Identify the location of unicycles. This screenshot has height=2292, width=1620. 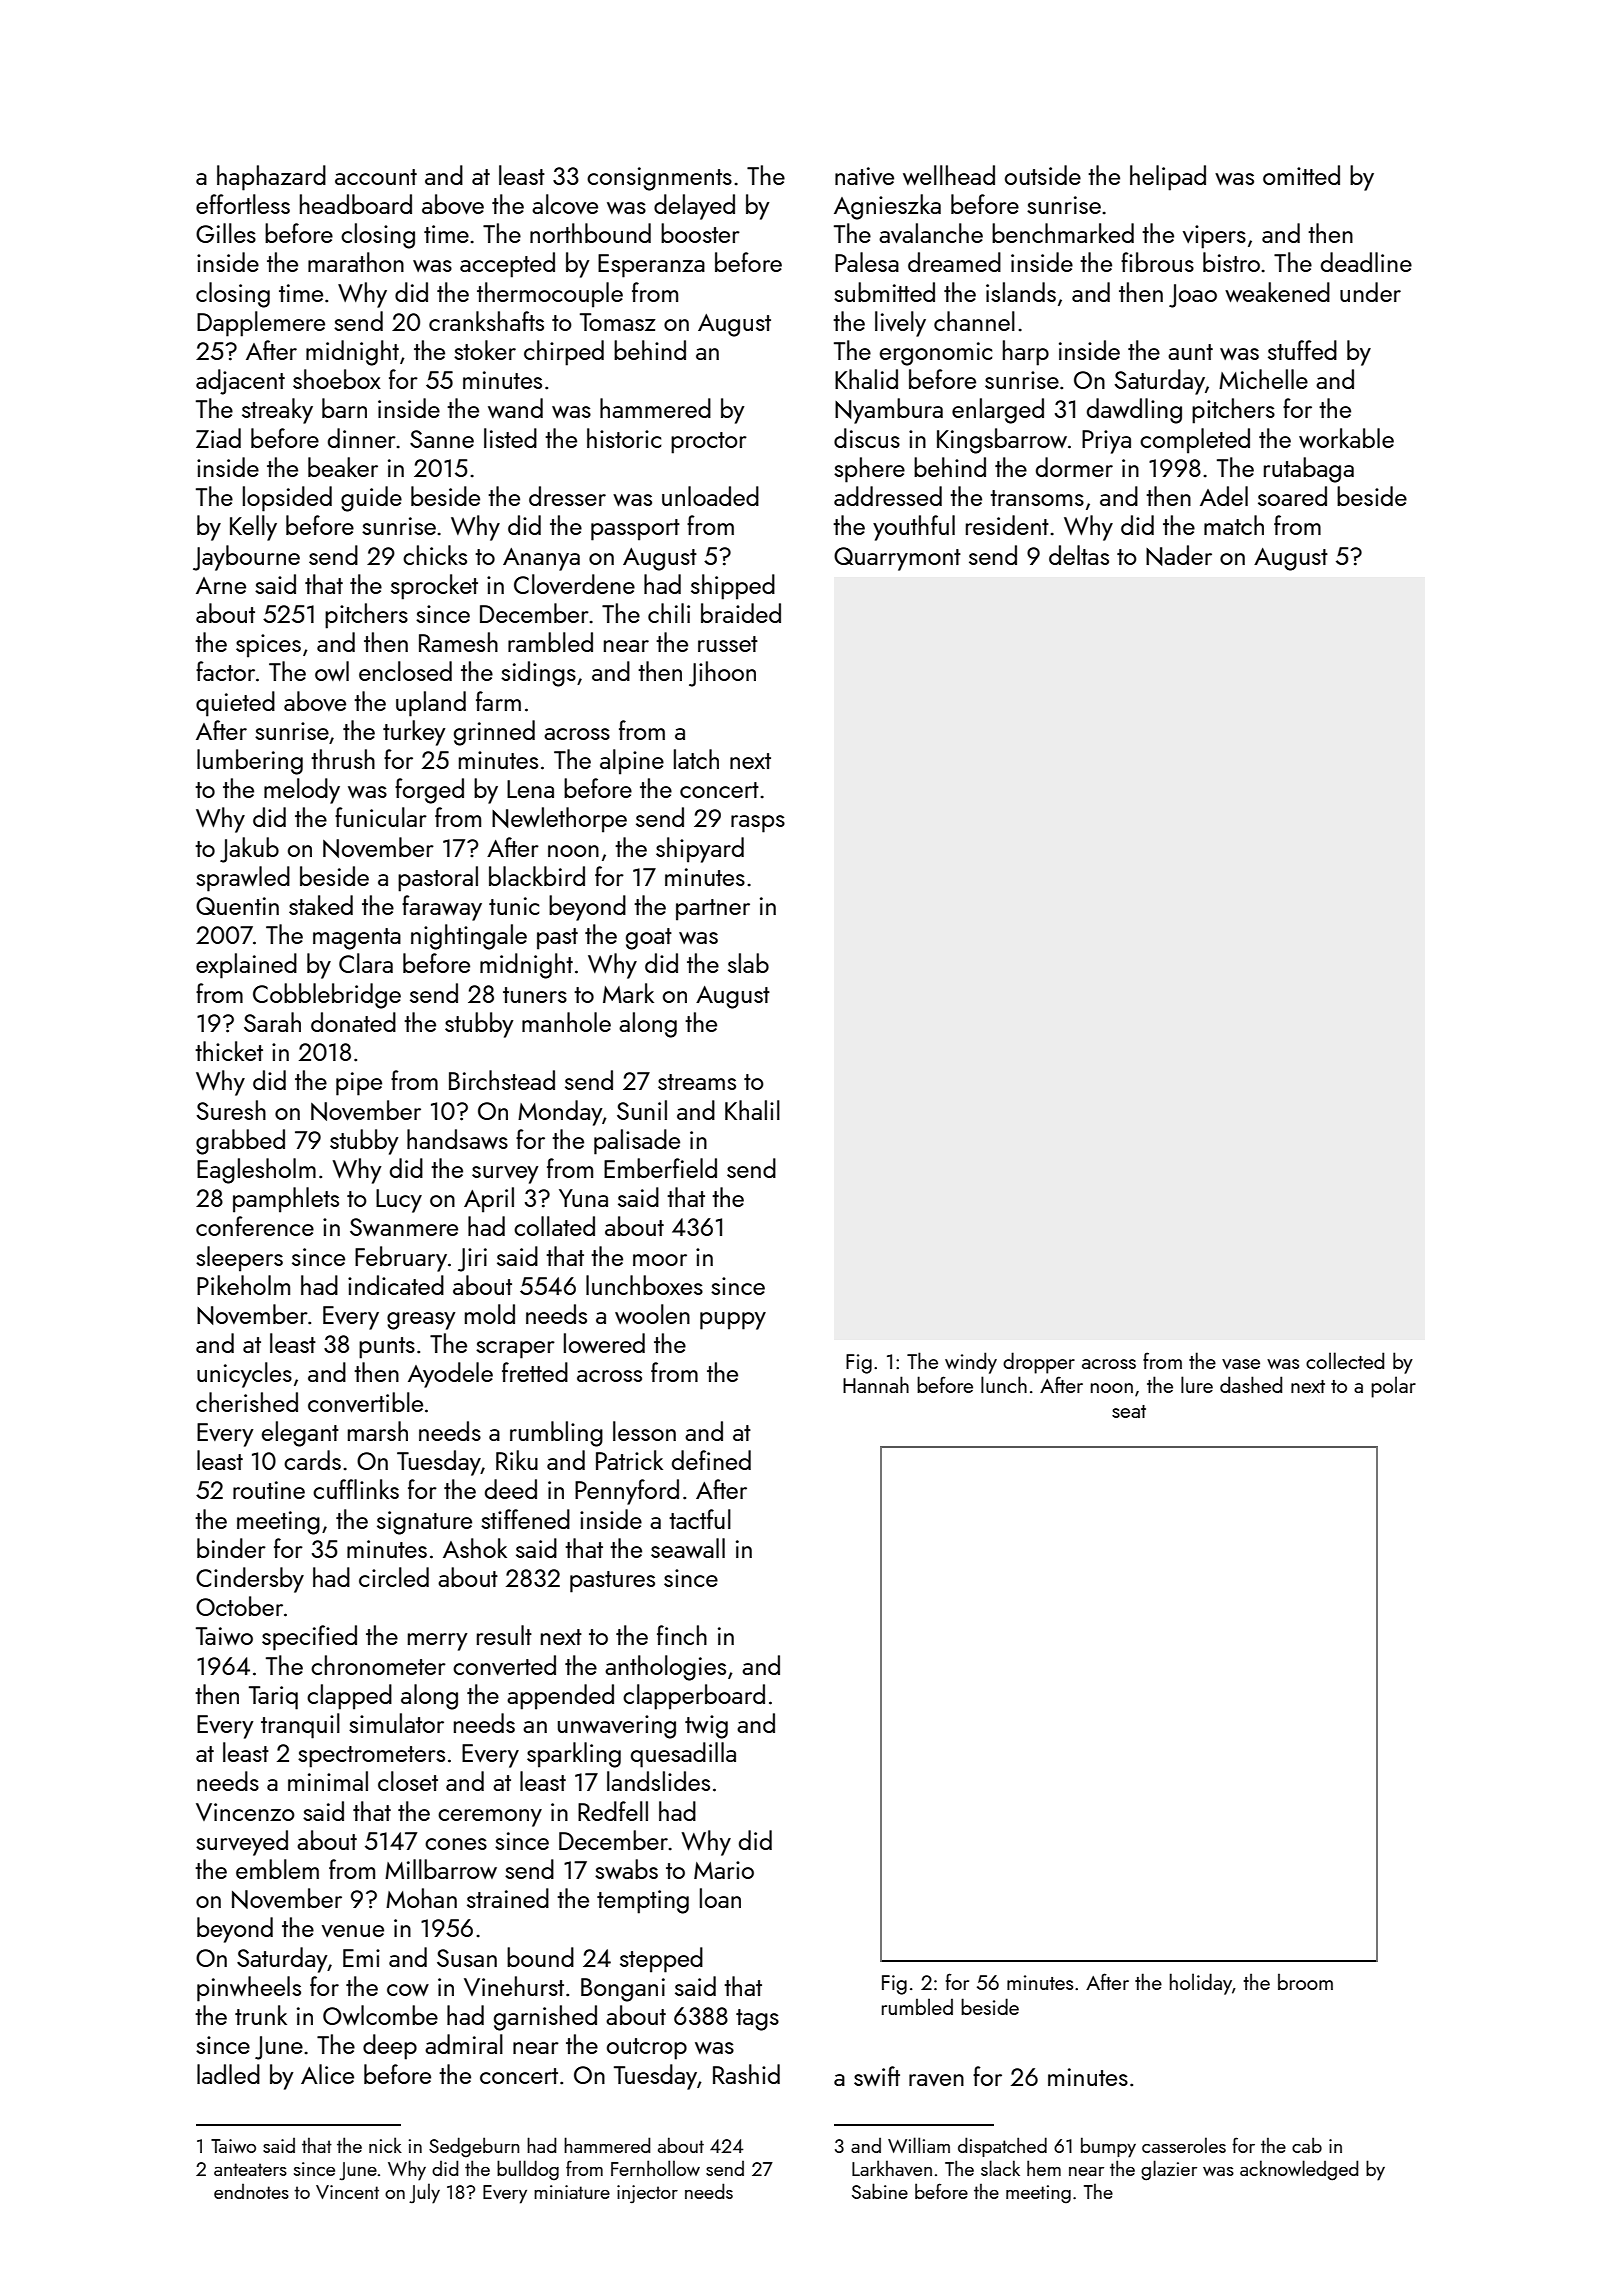
(244, 1375).
